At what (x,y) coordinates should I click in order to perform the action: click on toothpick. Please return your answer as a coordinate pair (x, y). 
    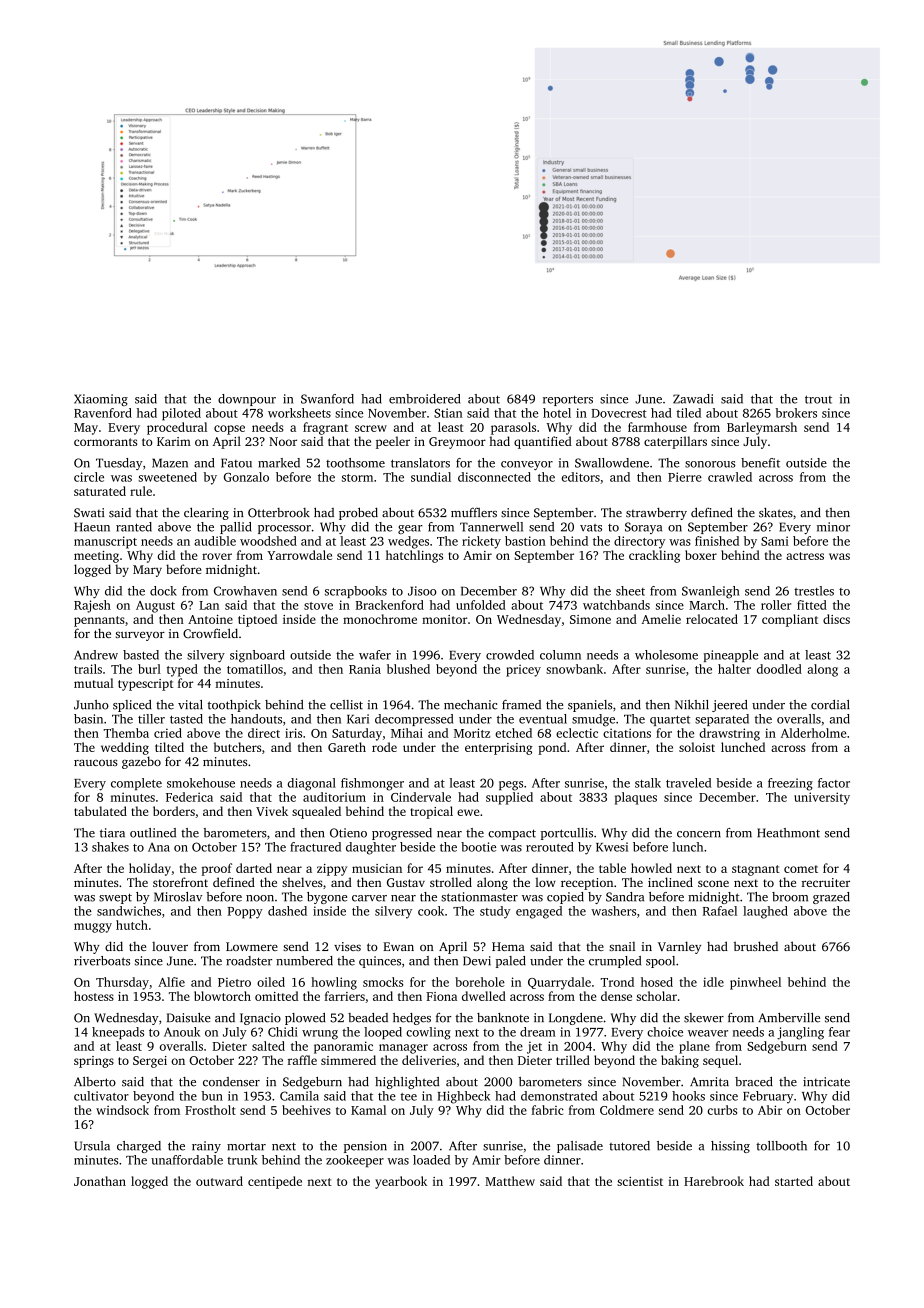
    Looking at the image, I should click on (234, 706).
